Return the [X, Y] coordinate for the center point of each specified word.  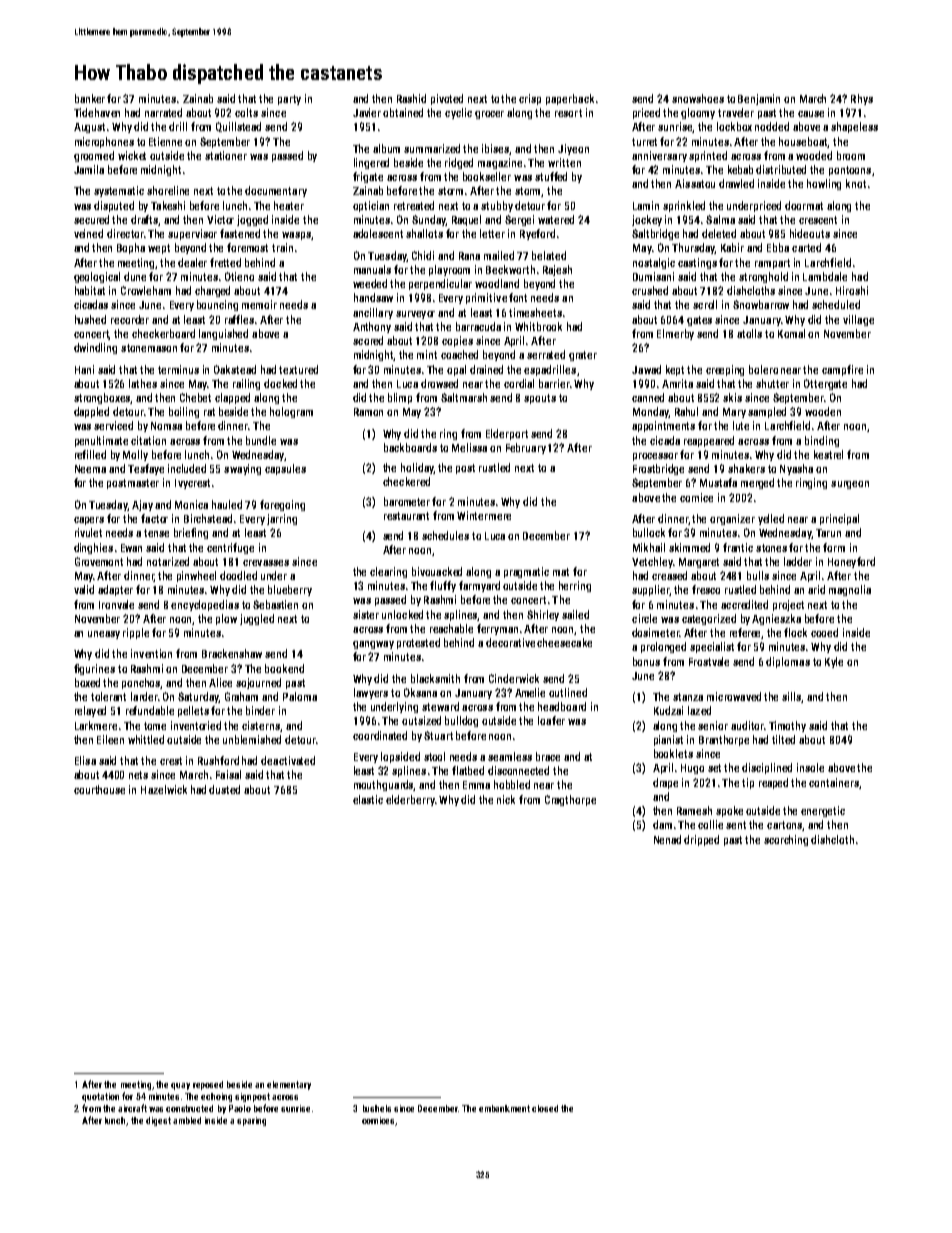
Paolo [240, 1108]
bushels [377, 1108]
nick [506, 799]
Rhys [862, 99]
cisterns [261, 725]
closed [545, 1108]
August [89, 128]
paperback [570, 99]
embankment [504, 1108]
